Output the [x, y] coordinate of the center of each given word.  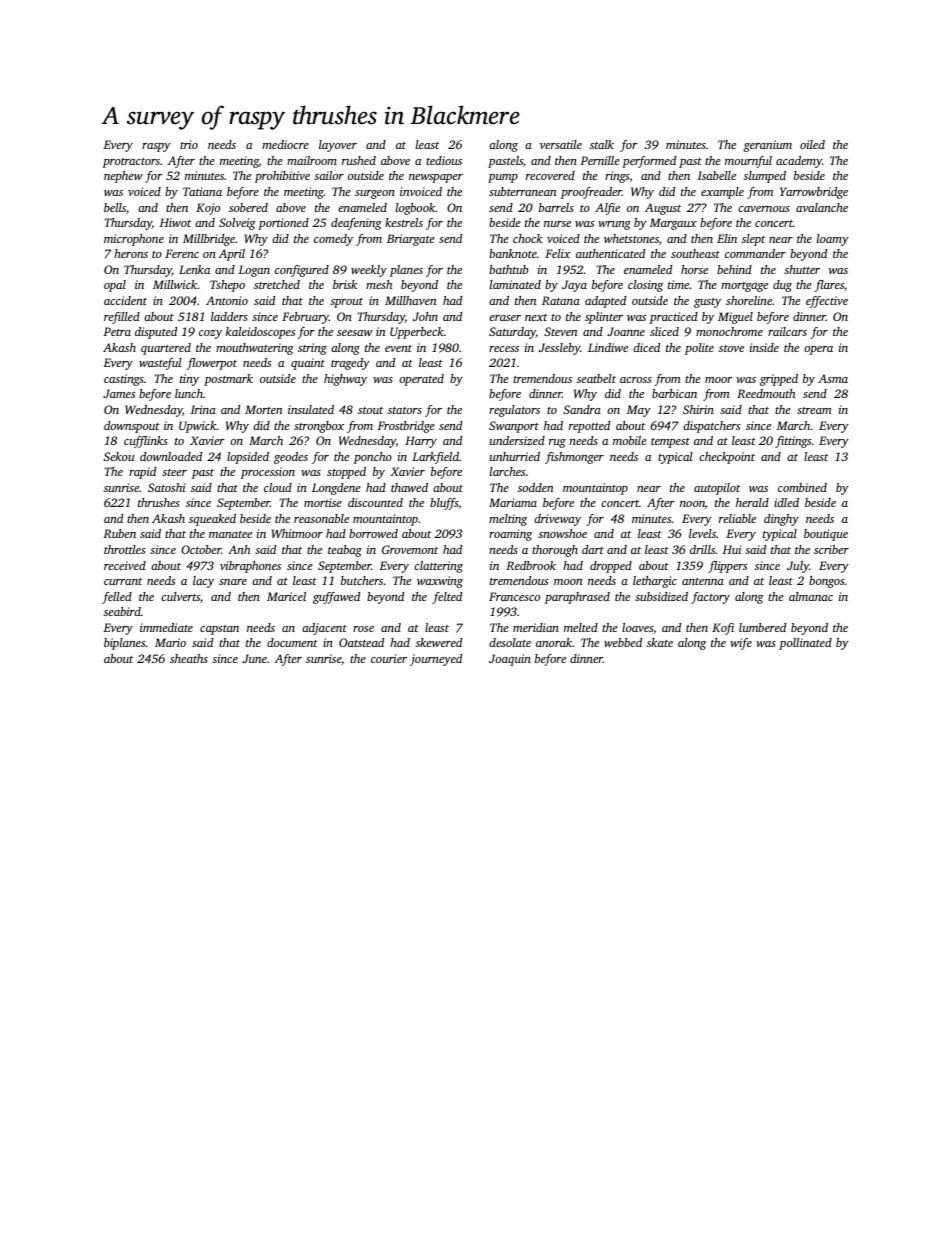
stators [405, 410]
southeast [695, 253]
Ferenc [182, 253]
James [119, 393]
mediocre [285, 144]
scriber [831, 549]
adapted [605, 302]
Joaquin [510, 660]
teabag [345, 551]
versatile [561, 144]
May [639, 411]
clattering [438, 567]
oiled [812, 144]
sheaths [189, 658]
